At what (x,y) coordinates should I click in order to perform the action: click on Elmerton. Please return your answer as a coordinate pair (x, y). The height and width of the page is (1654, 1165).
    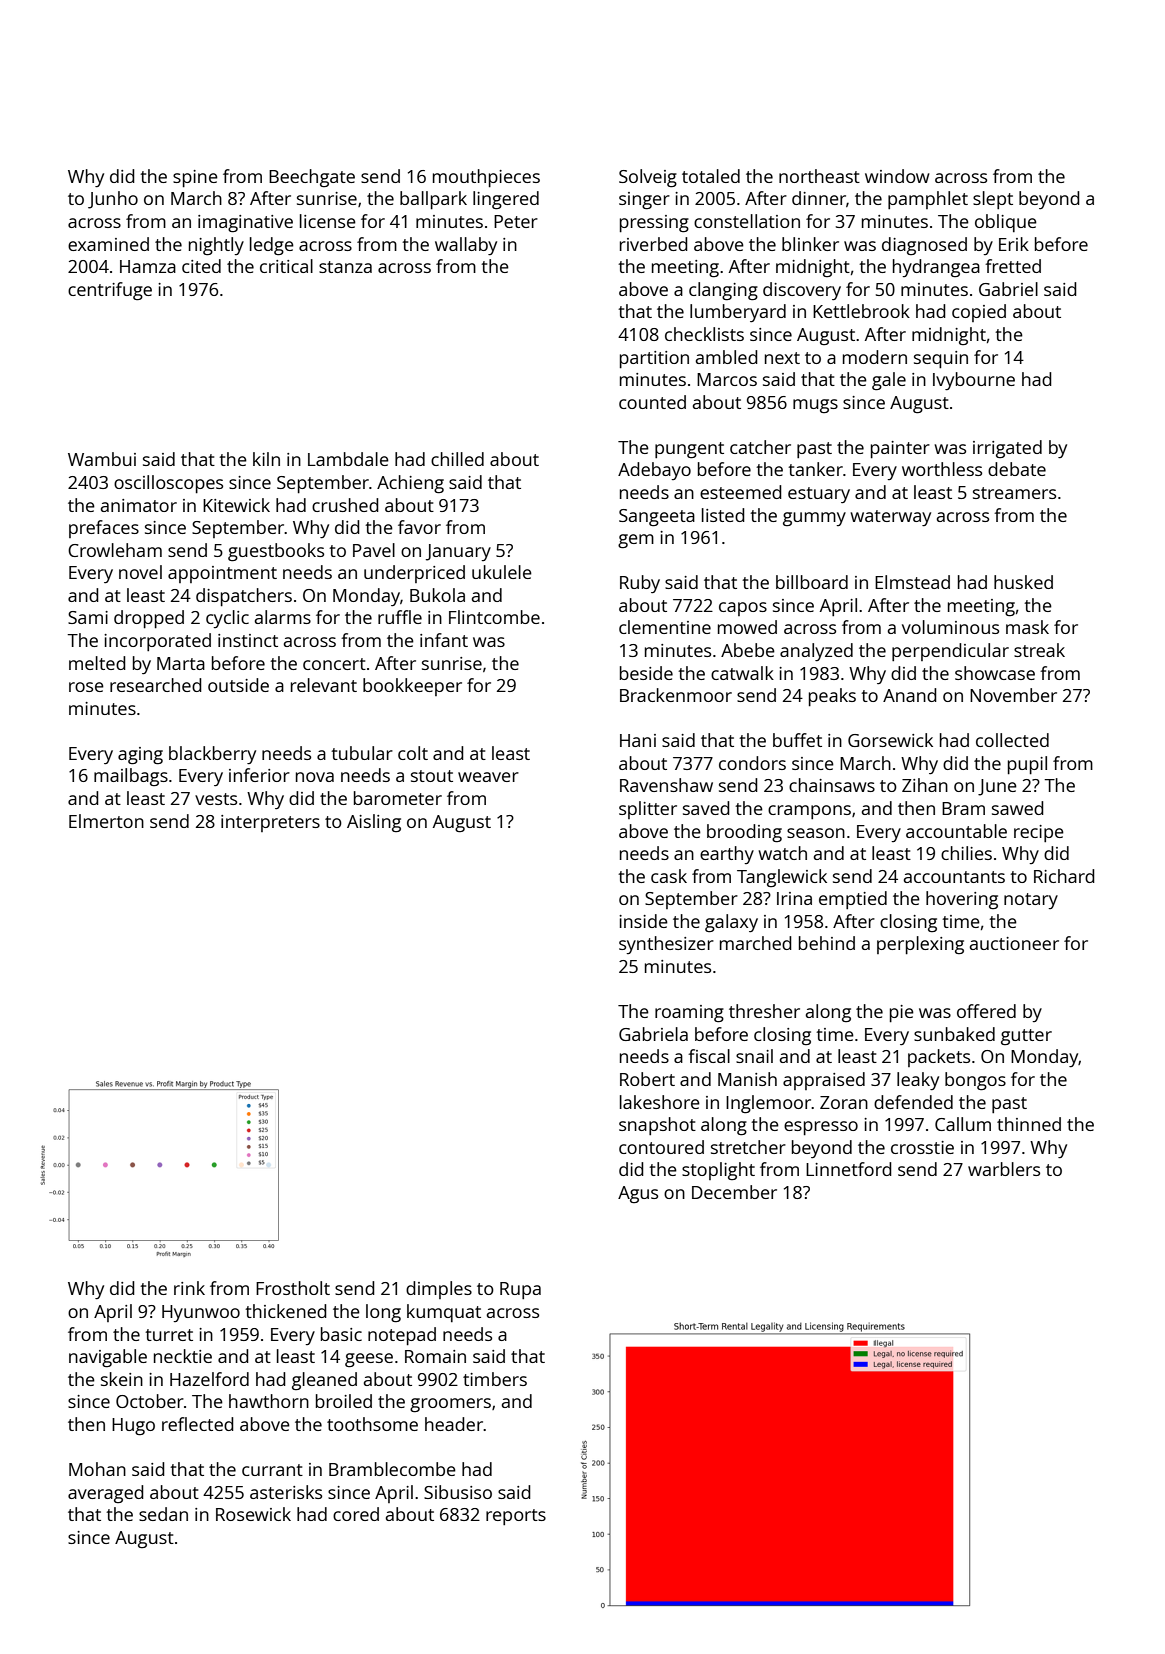
    Looking at the image, I should click on (106, 821).
